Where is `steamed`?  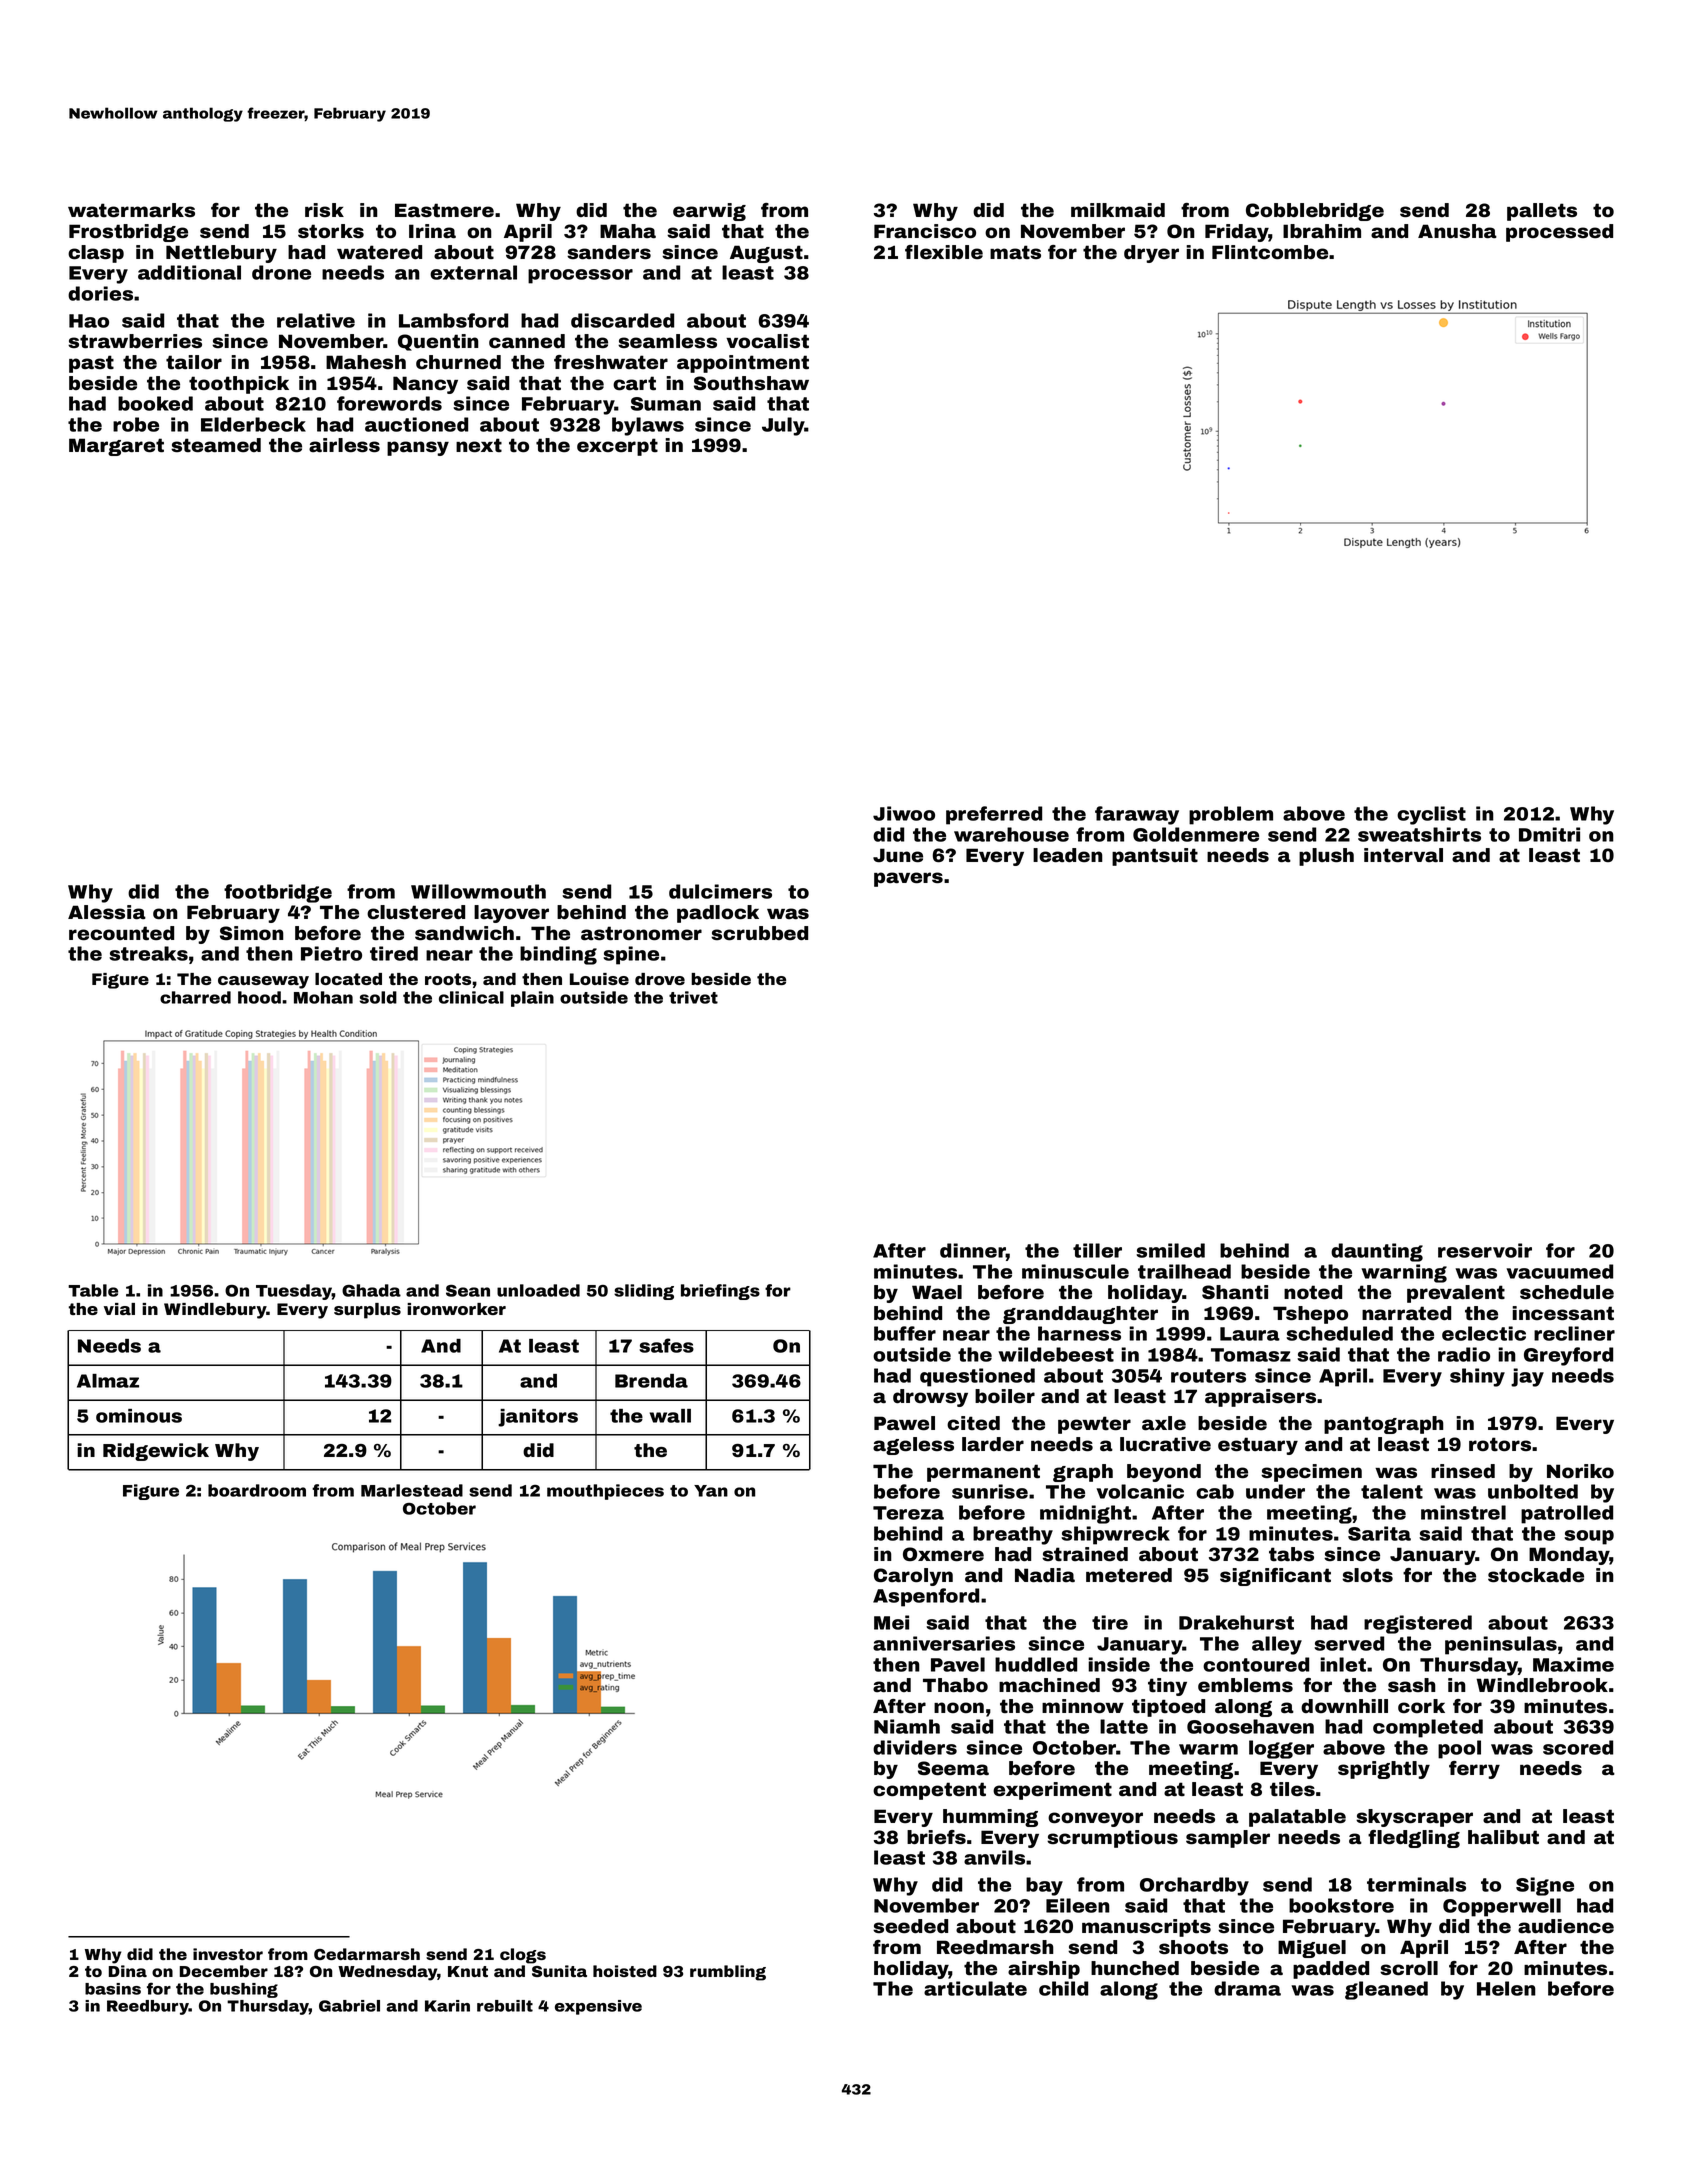 steamed is located at coordinates (216, 445).
